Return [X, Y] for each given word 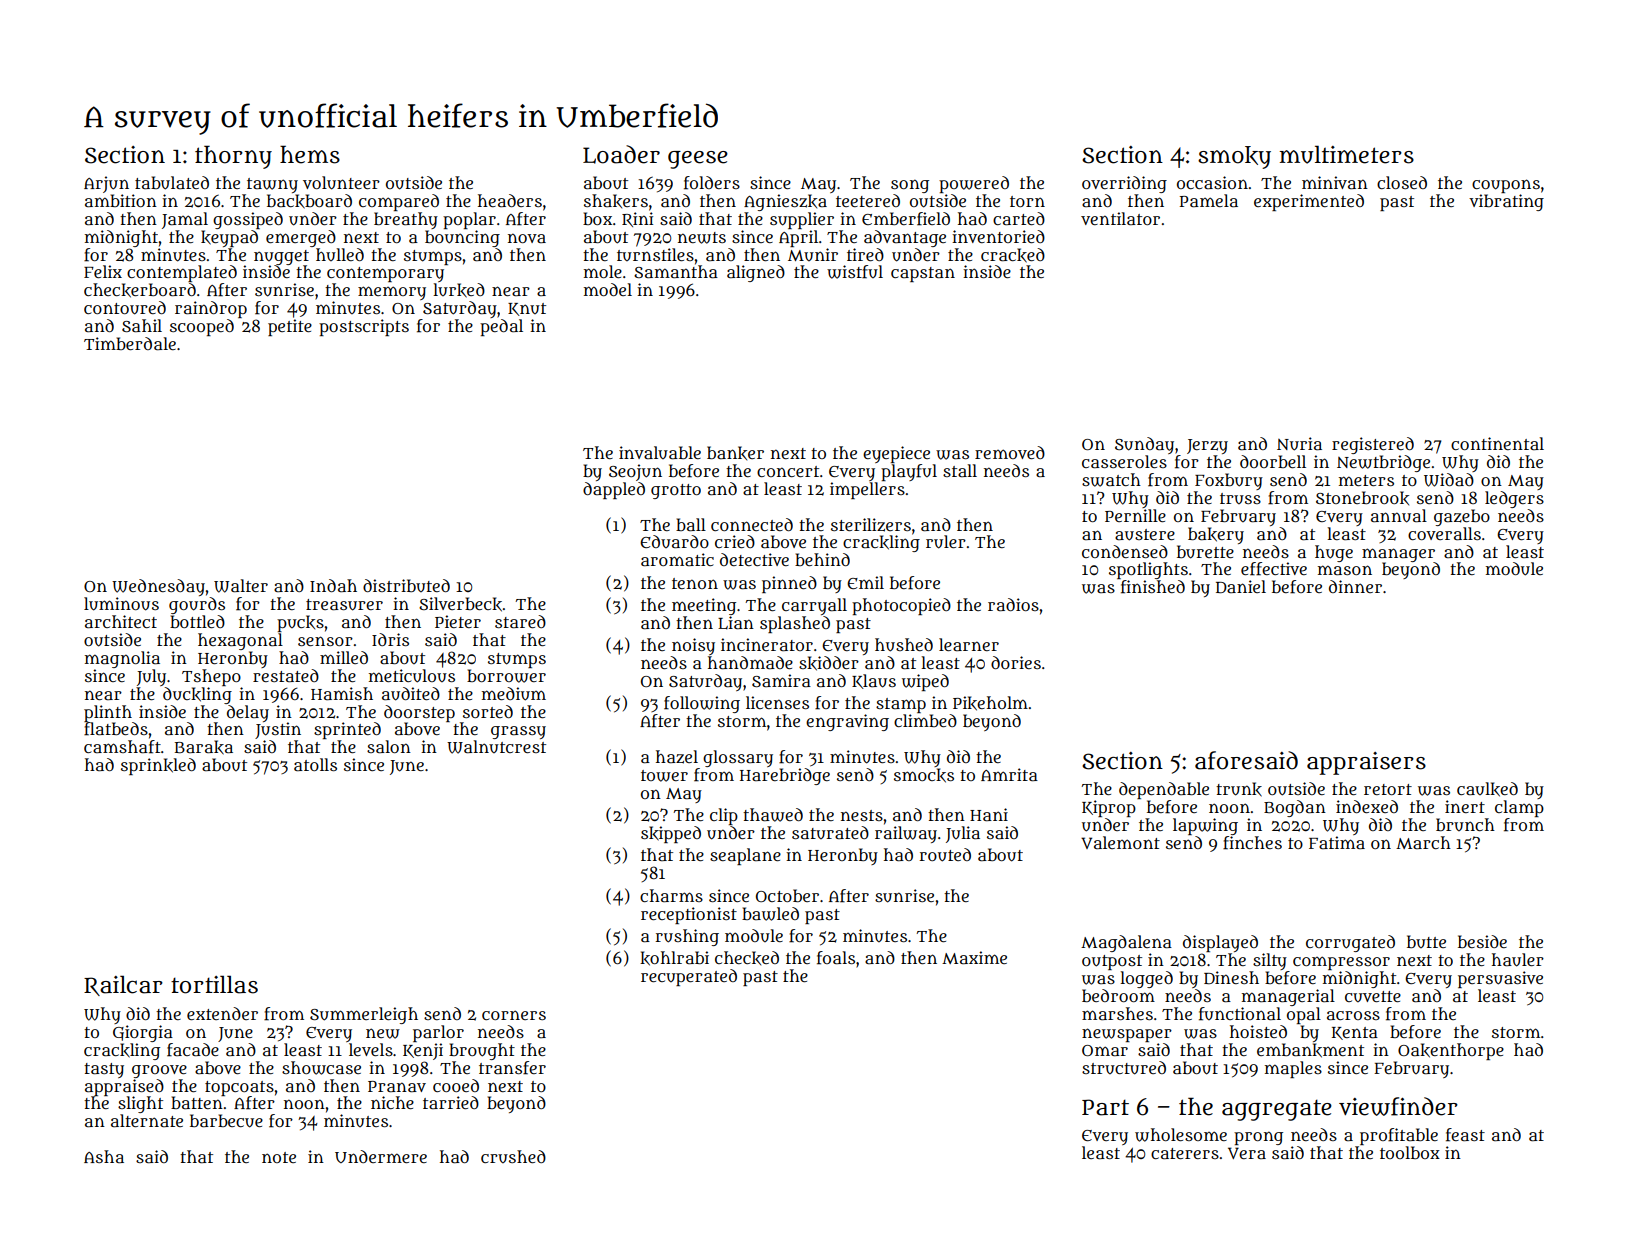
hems [310, 154]
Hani [989, 815]
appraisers [1366, 763]
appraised [124, 1087]
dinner [1355, 586]
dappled [614, 490]
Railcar [123, 985]
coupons [1506, 186]
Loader [621, 154]
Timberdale [130, 344]
